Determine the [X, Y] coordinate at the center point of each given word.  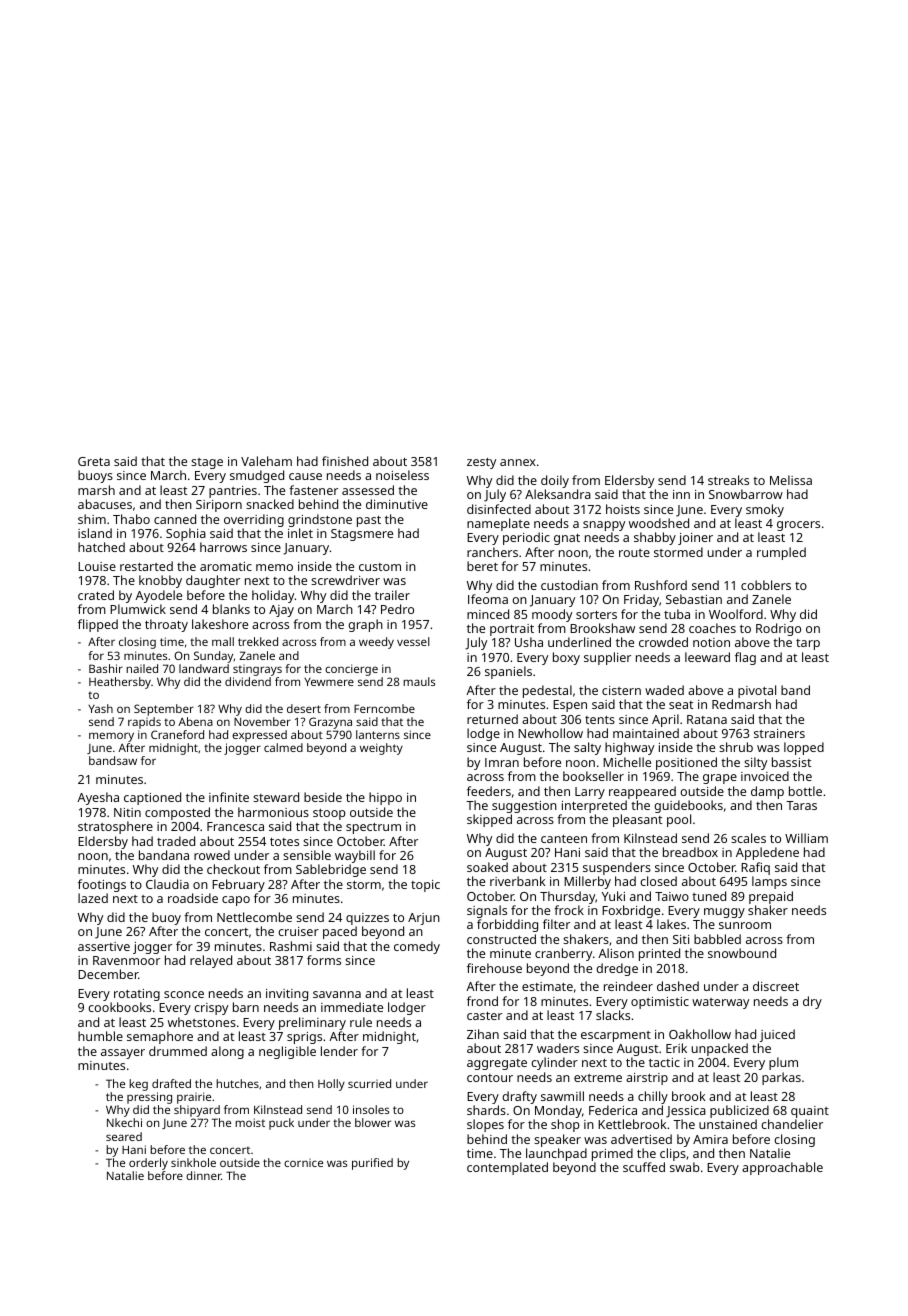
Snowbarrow [746, 494]
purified [372, 1164]
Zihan [483, 1034]
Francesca [235, 826]
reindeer [628, 986]
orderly [148, 1164]
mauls [419, 681]
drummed [178, 1051]
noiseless [402, 475]
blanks [231, 609]
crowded [663, 642]
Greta [94, 461]
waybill [355, 856]
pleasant [637, 820]
